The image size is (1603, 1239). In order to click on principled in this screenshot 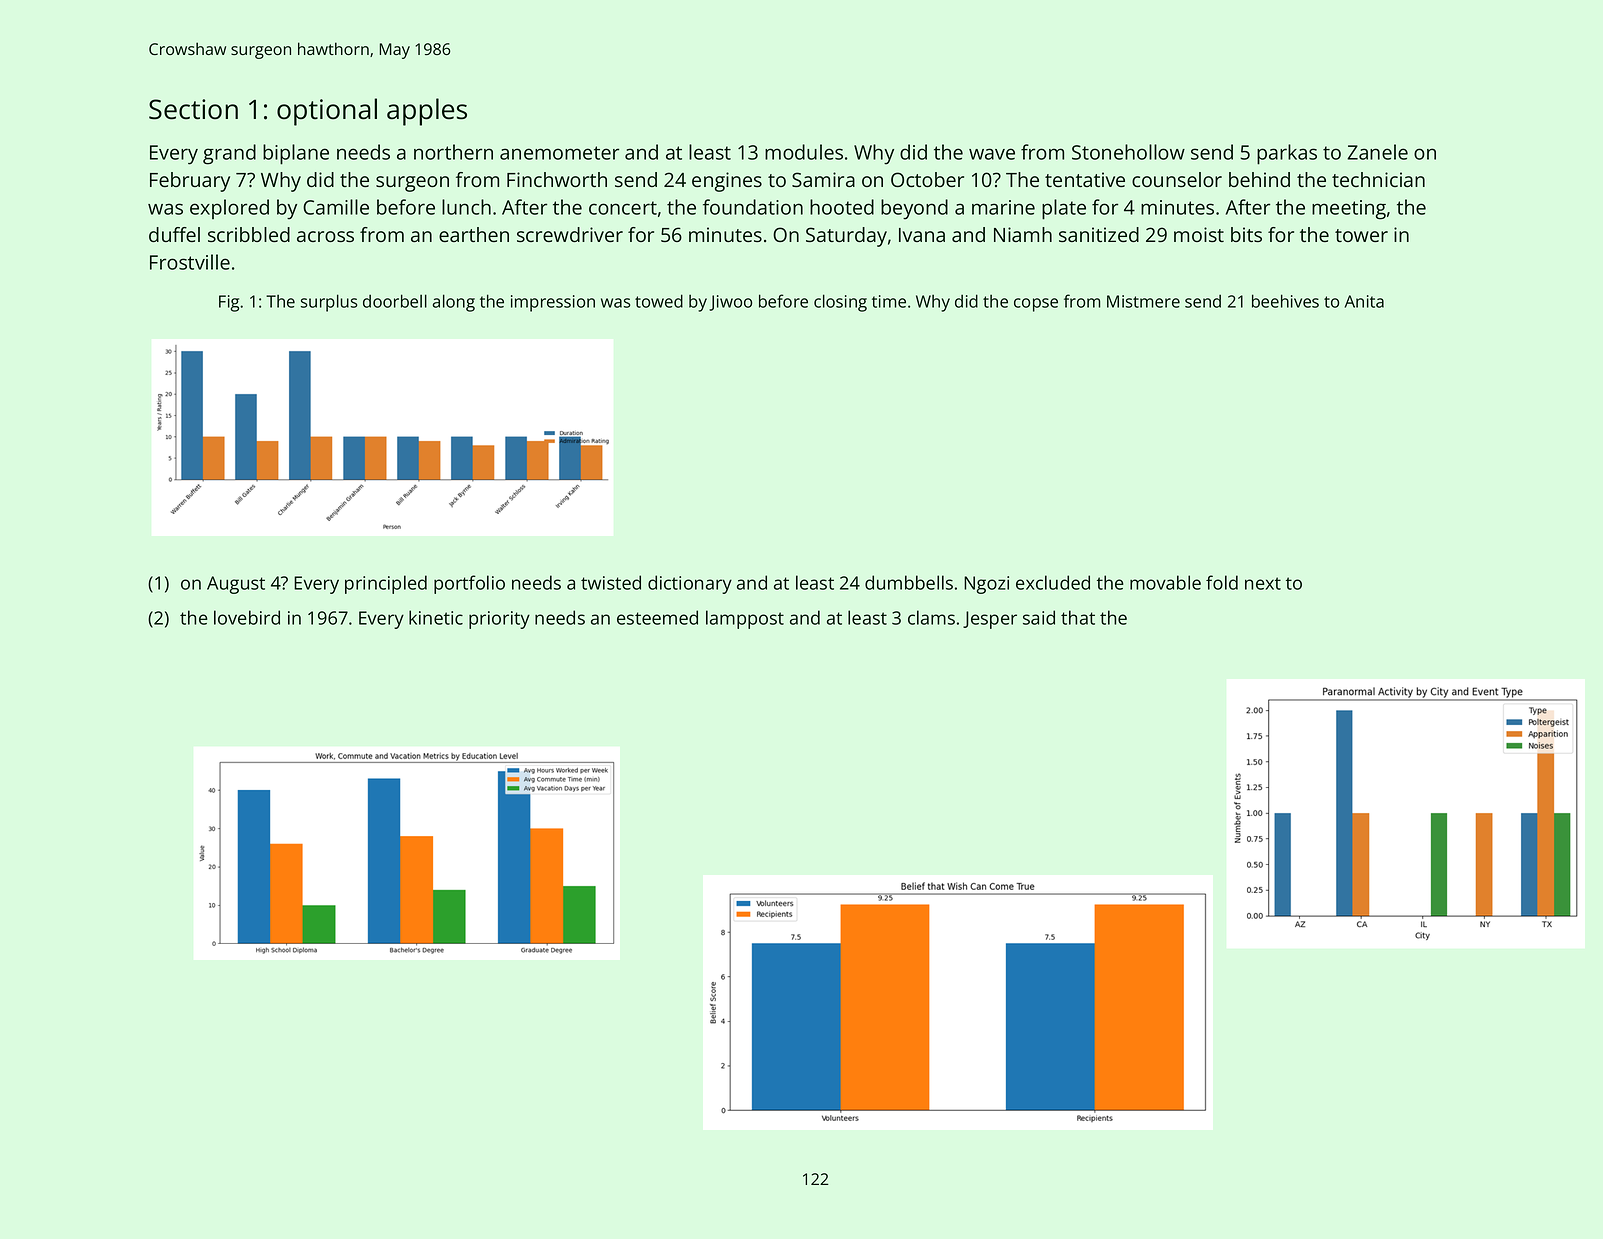, I will do `click(386, 584)`.
